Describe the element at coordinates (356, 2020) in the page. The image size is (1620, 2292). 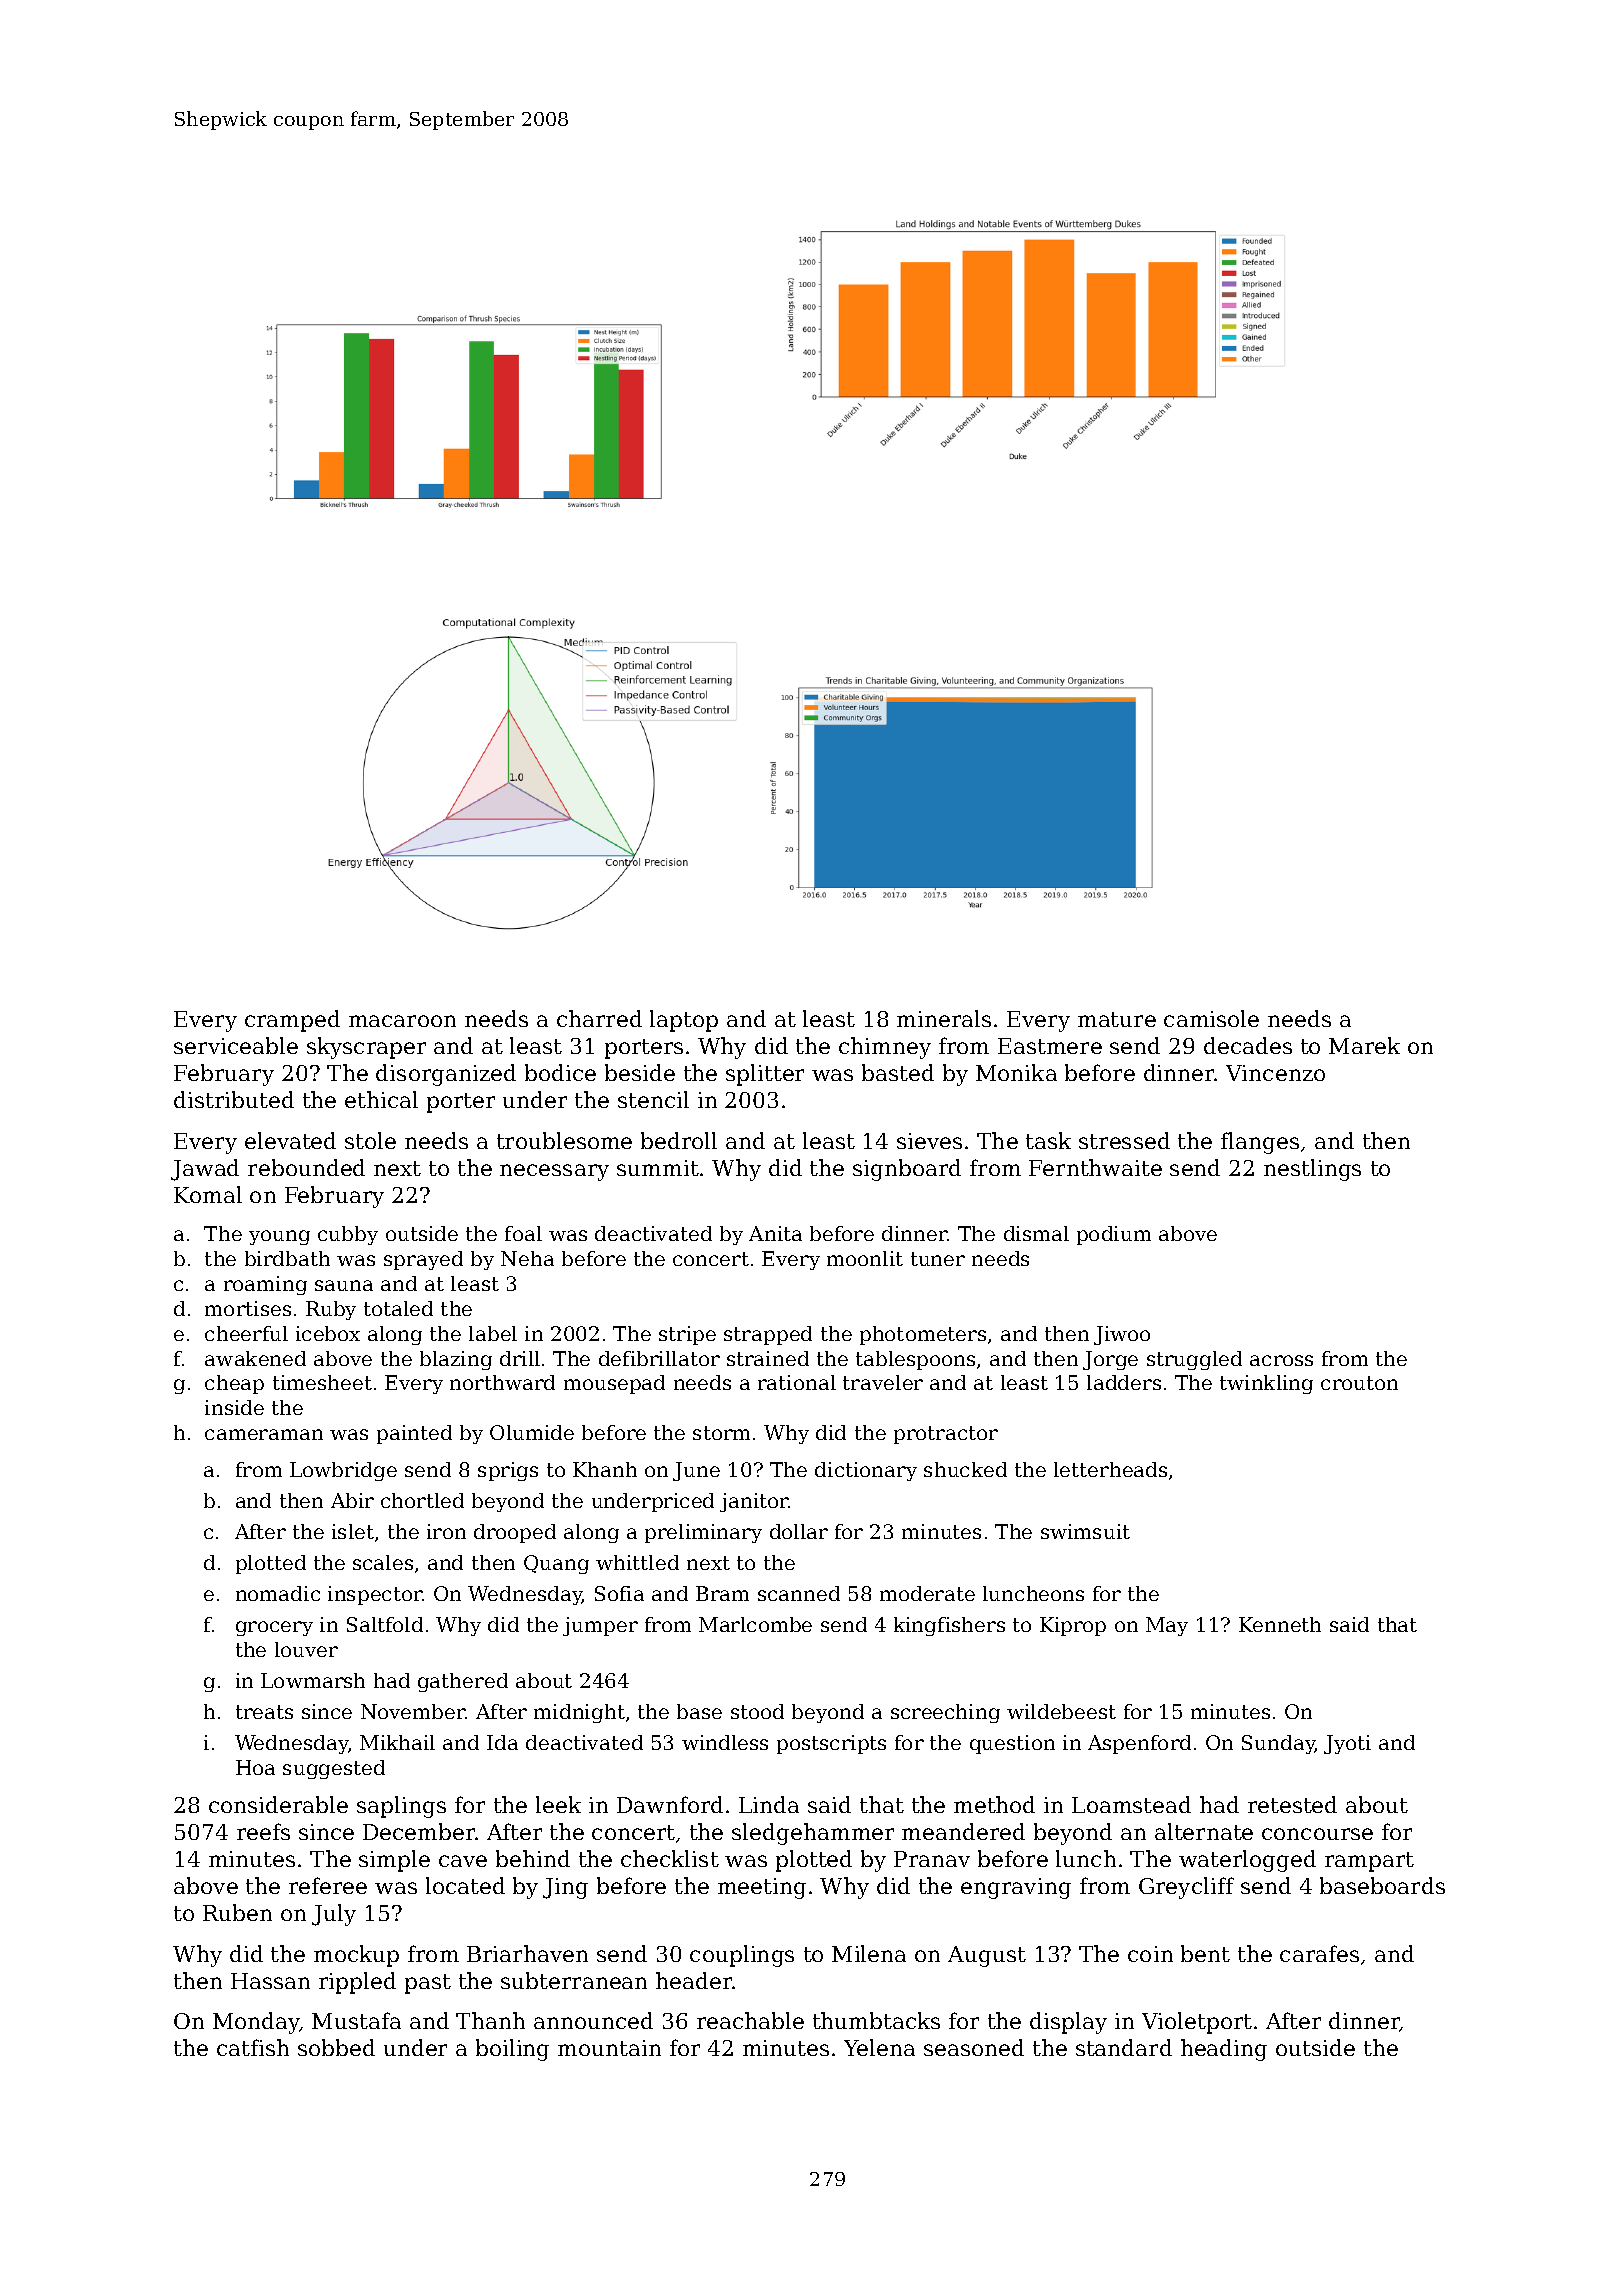
I see `Mustafa` at that location.
